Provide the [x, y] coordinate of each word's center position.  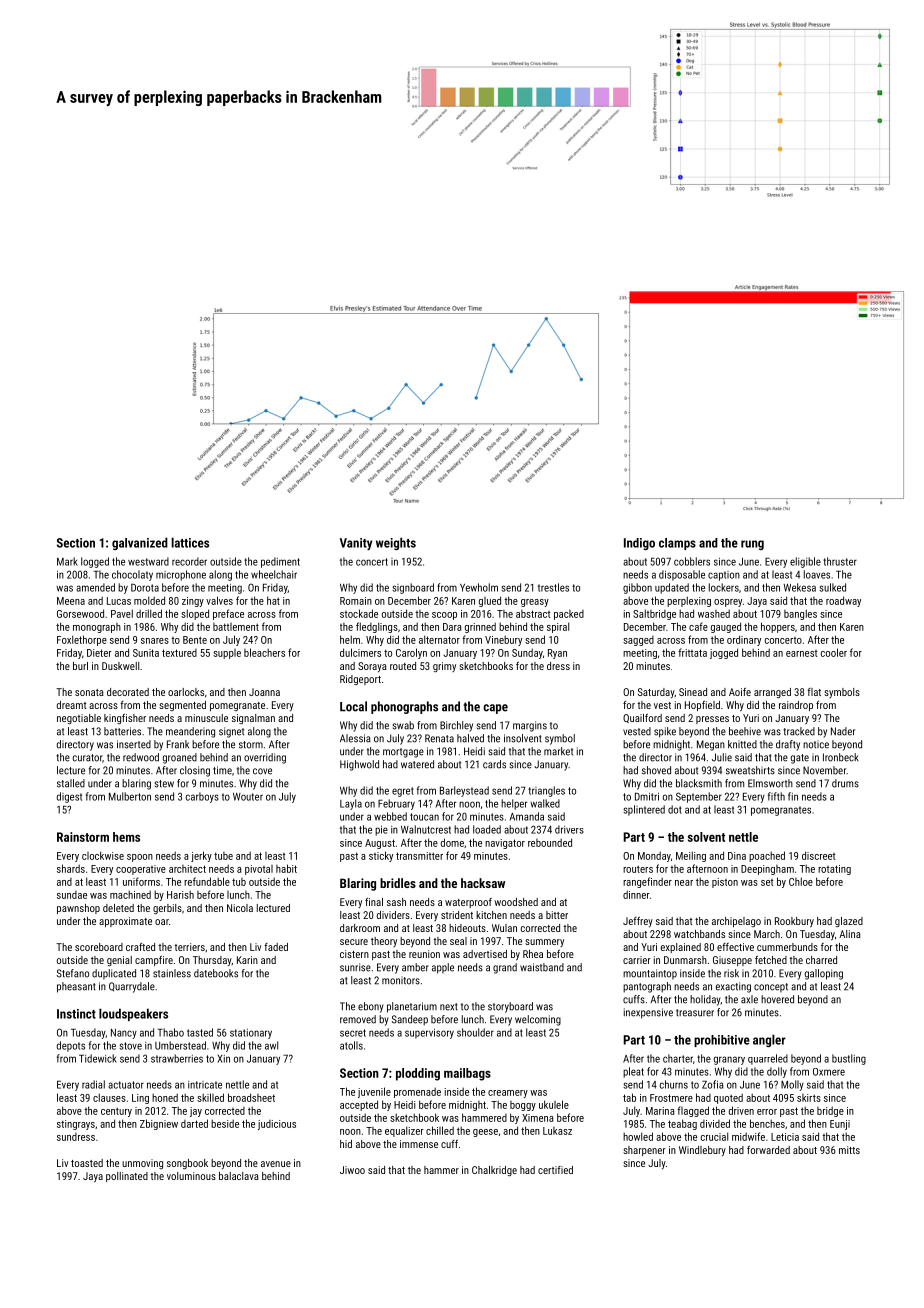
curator [87, 758]
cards [494, 764]
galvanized [140, 543]
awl [271, 1045]
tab [629, 1097]
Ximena [537, 1118]
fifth [776, 796]
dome [452, 842]
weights [396, 543]
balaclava [239, 1176]
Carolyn [411, 653]
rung [752, 545]
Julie [722, 757]
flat [814, 692]
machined [130, 894]
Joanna [264, 692]
